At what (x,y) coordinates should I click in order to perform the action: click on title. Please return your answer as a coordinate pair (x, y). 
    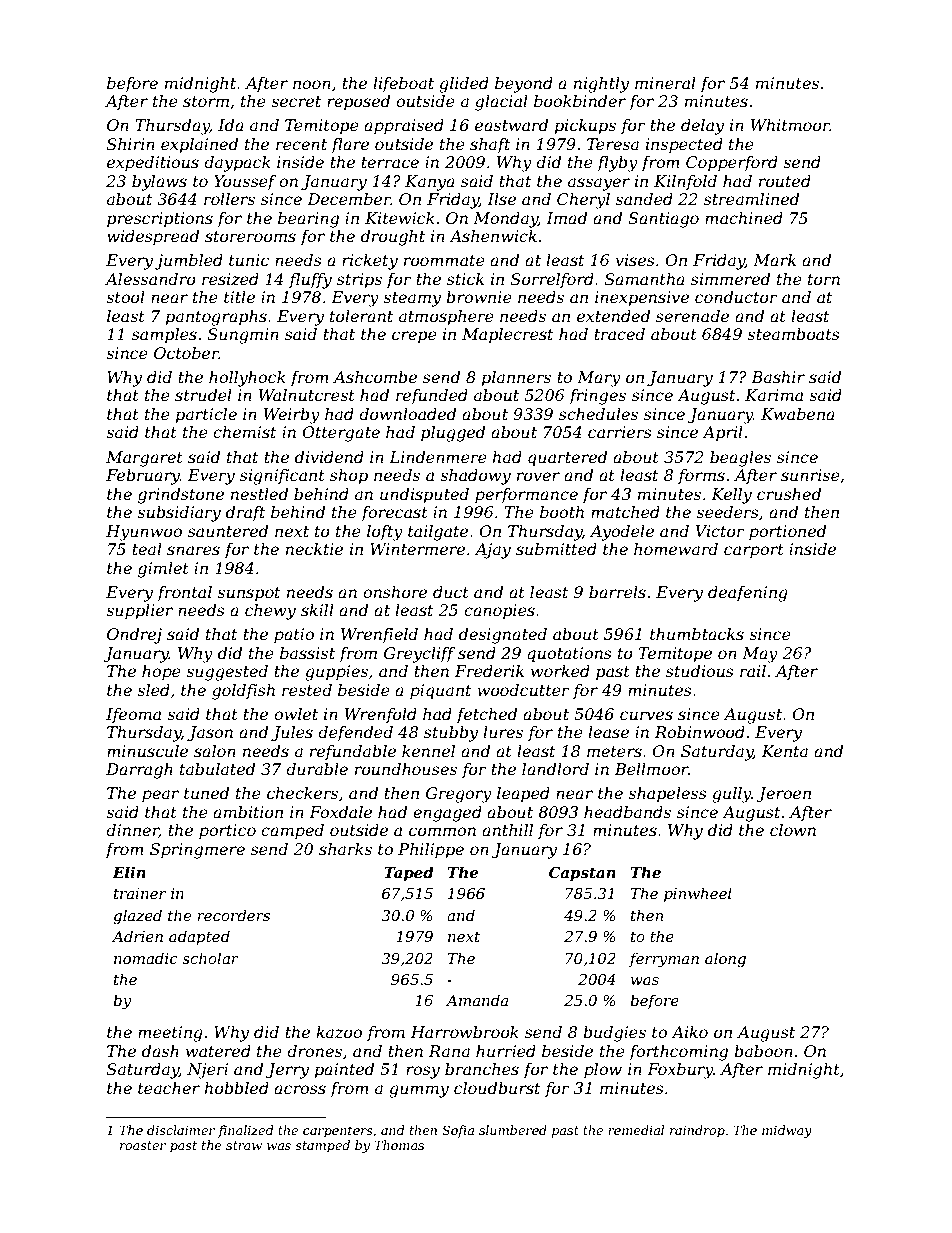
    Looking at the image, I should click on (239, 297).
